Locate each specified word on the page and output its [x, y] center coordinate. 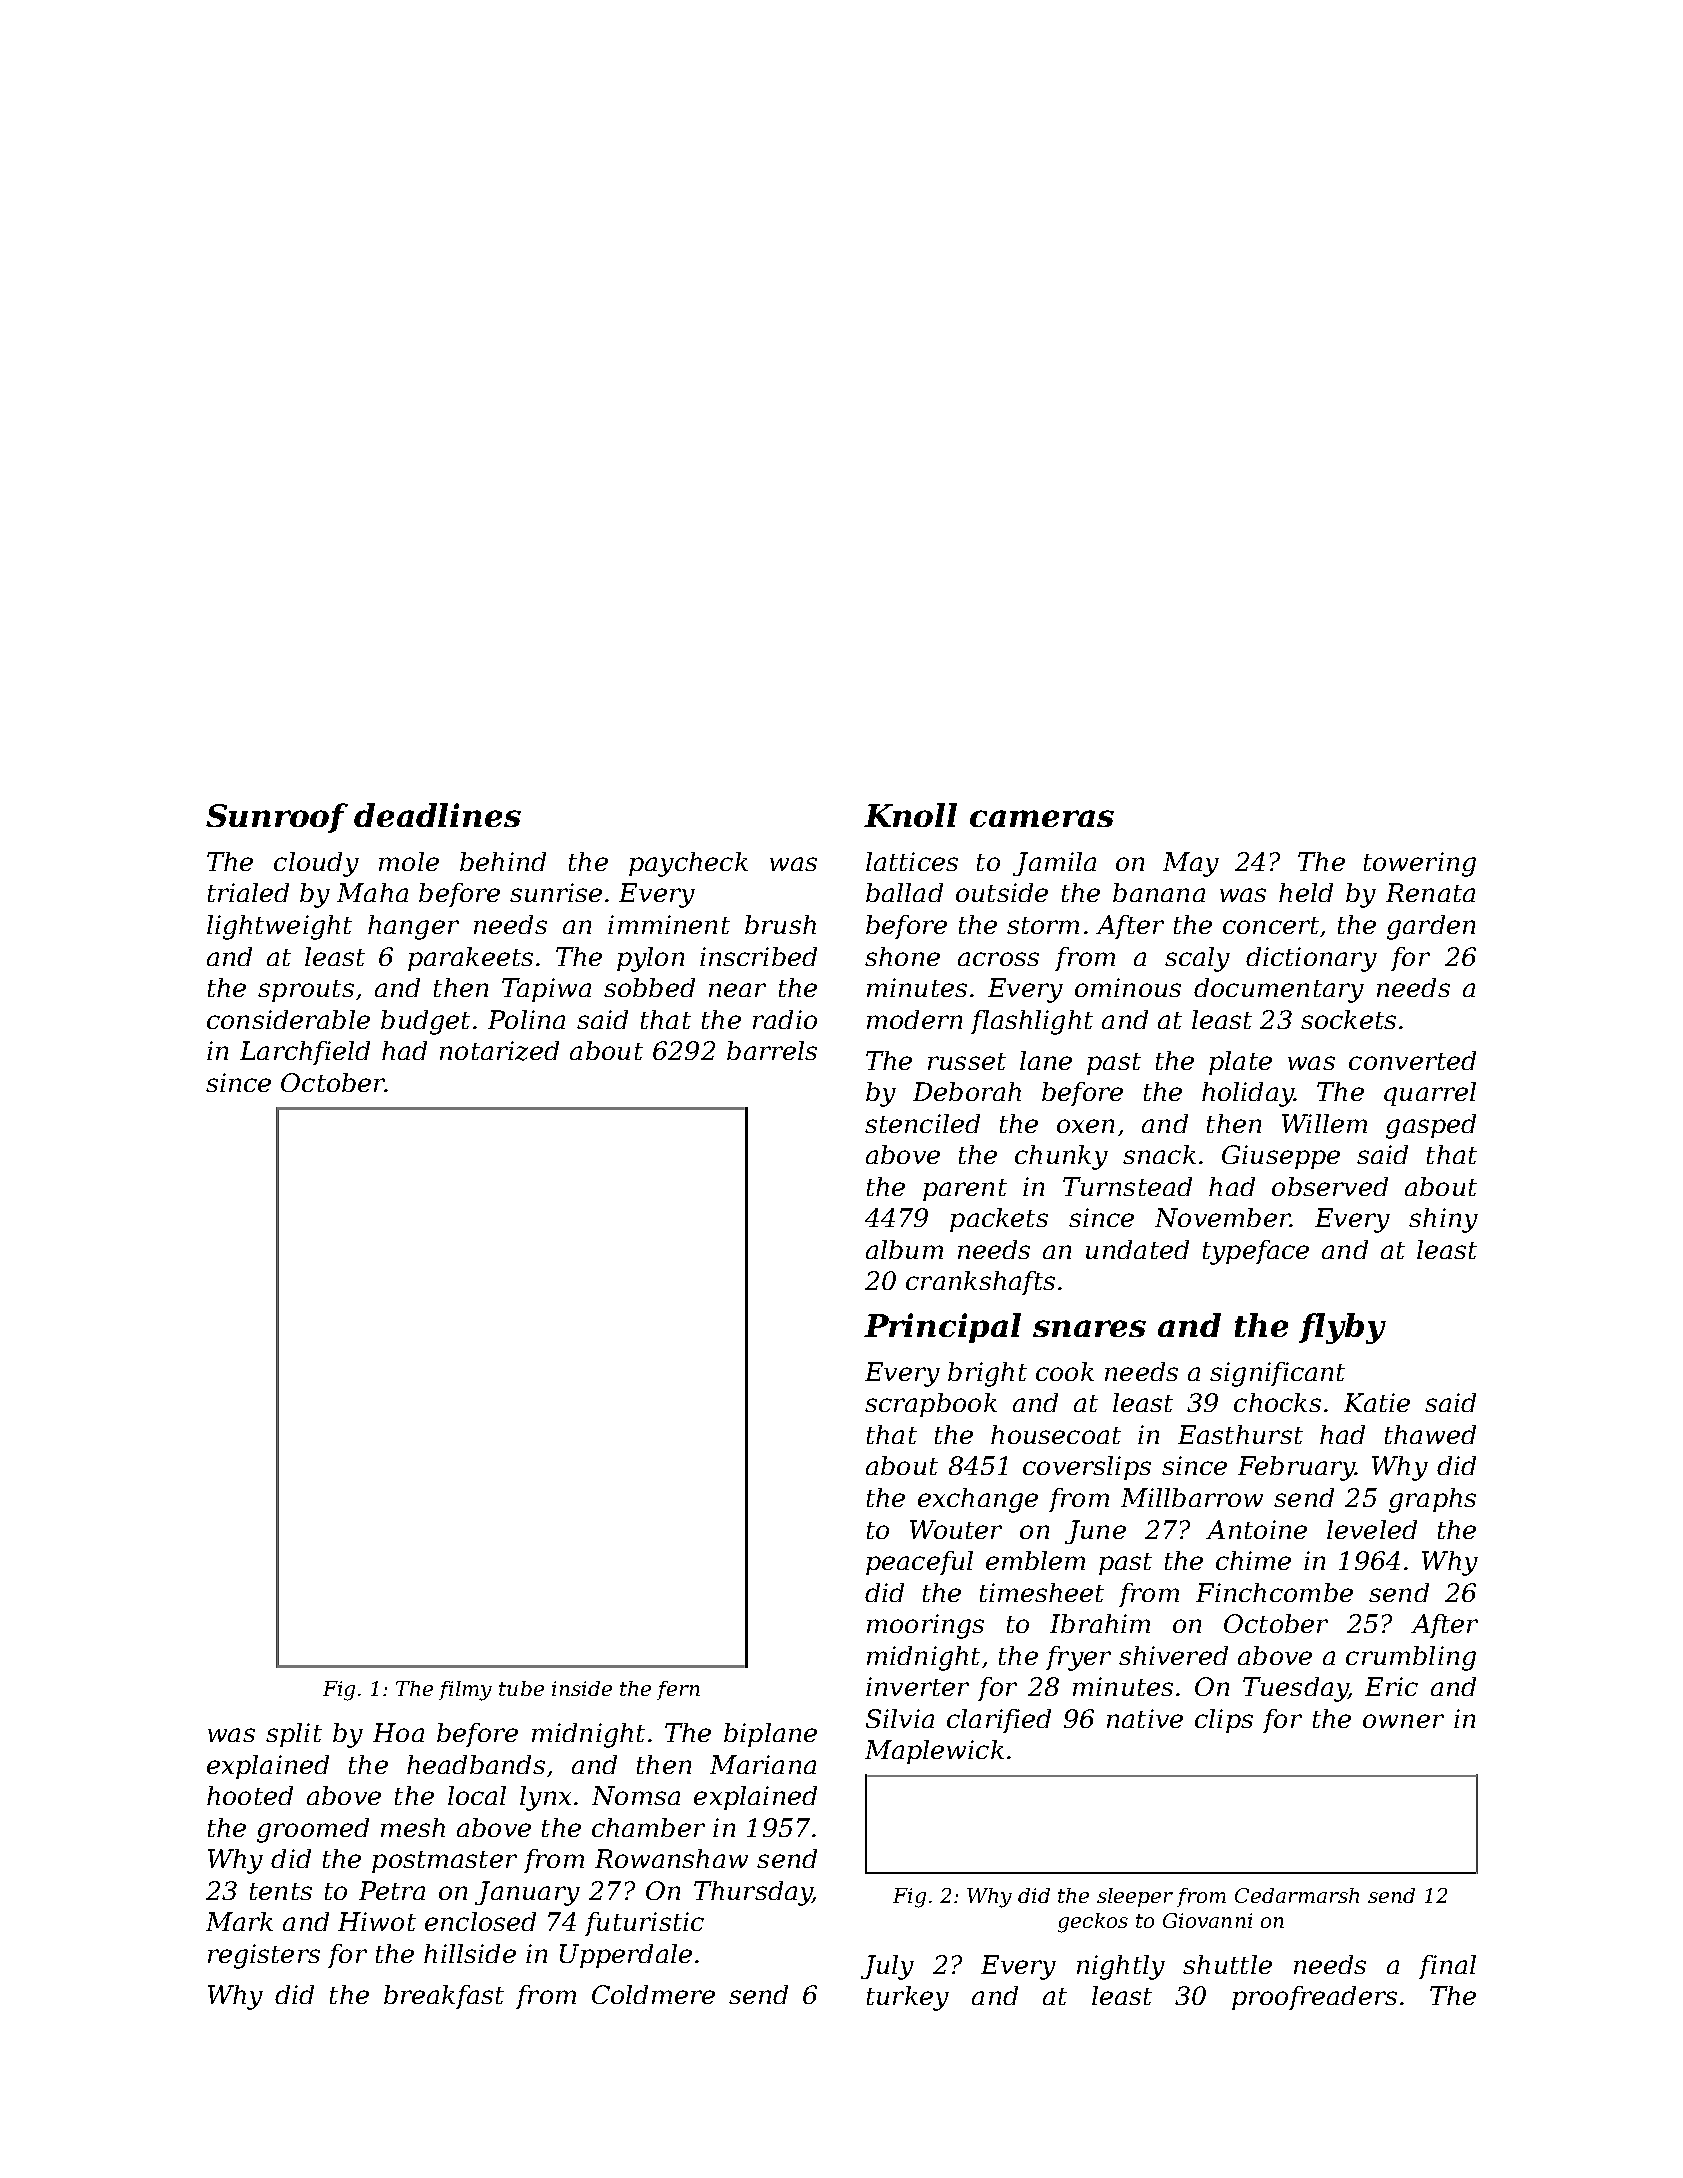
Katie [1377, 1402]
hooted [250, 1795]
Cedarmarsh [1297, 1895]
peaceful [919, 1563]
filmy [465, 1691]
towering [1420, 864]
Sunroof [277, 818]
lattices [912, 861]
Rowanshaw [671, 1858]
